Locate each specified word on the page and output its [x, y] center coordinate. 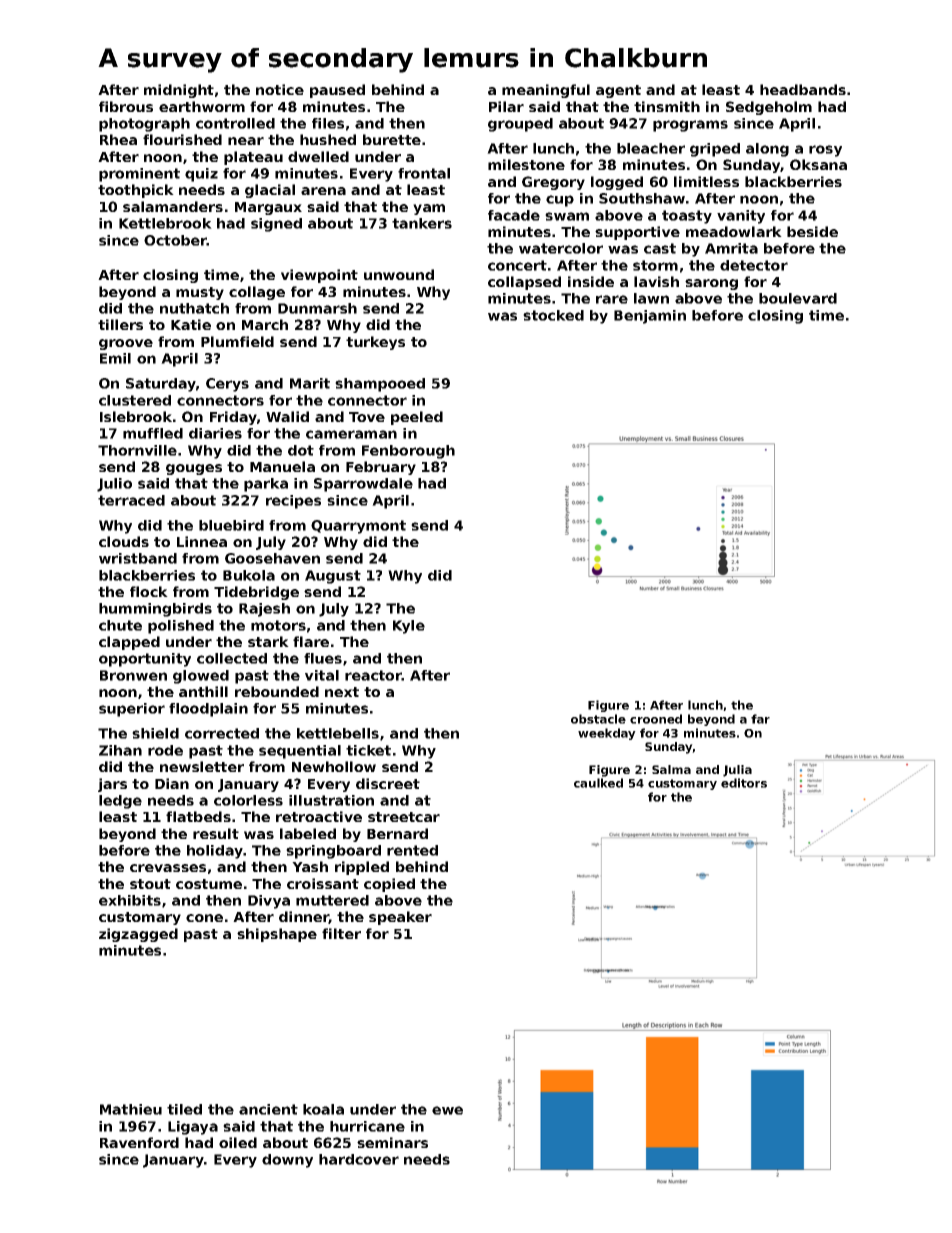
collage [257, 293]
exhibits [130, 900]
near [246, 141]
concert [517, 265]
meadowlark [734, 231]
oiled [238, 1142]
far [760, 719]
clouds [124, 541]
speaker [400, 918]
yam [429, 209]
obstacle [598, 719]
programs [690, 126]
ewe [447, 1110]
